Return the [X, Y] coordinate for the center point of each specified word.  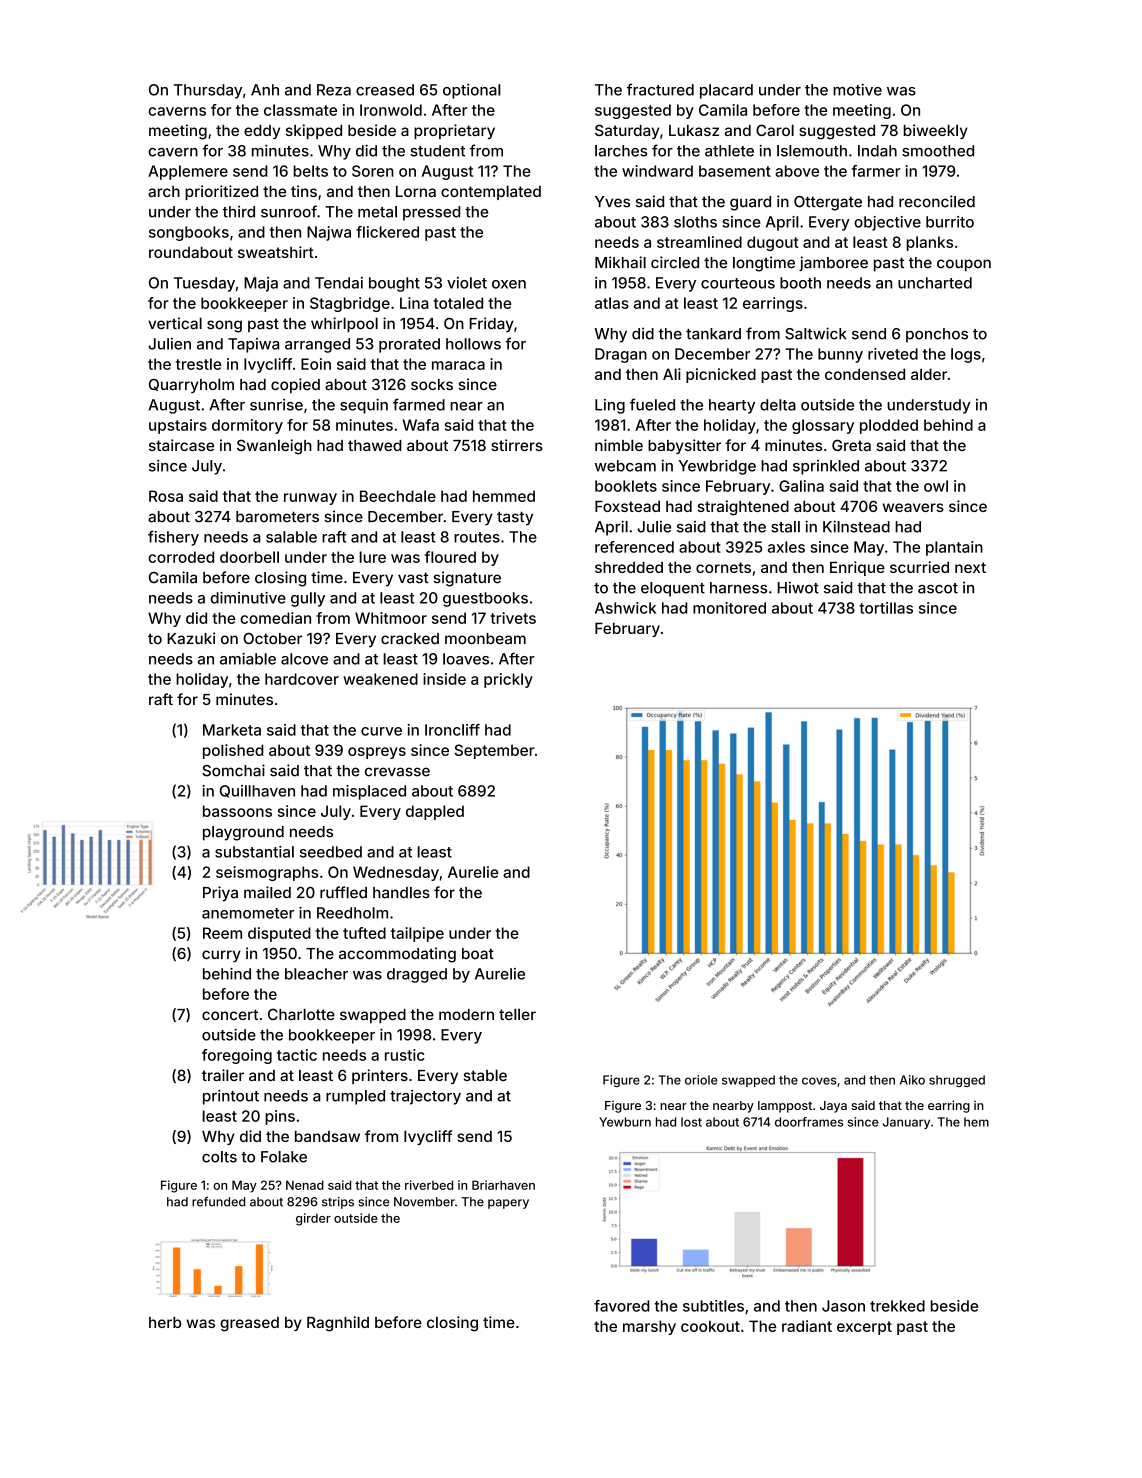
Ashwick [625, 608]
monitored [729, 608]
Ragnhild [338, 1324]
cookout [710, 1326]
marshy [649, 1327]
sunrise [276, 405]
